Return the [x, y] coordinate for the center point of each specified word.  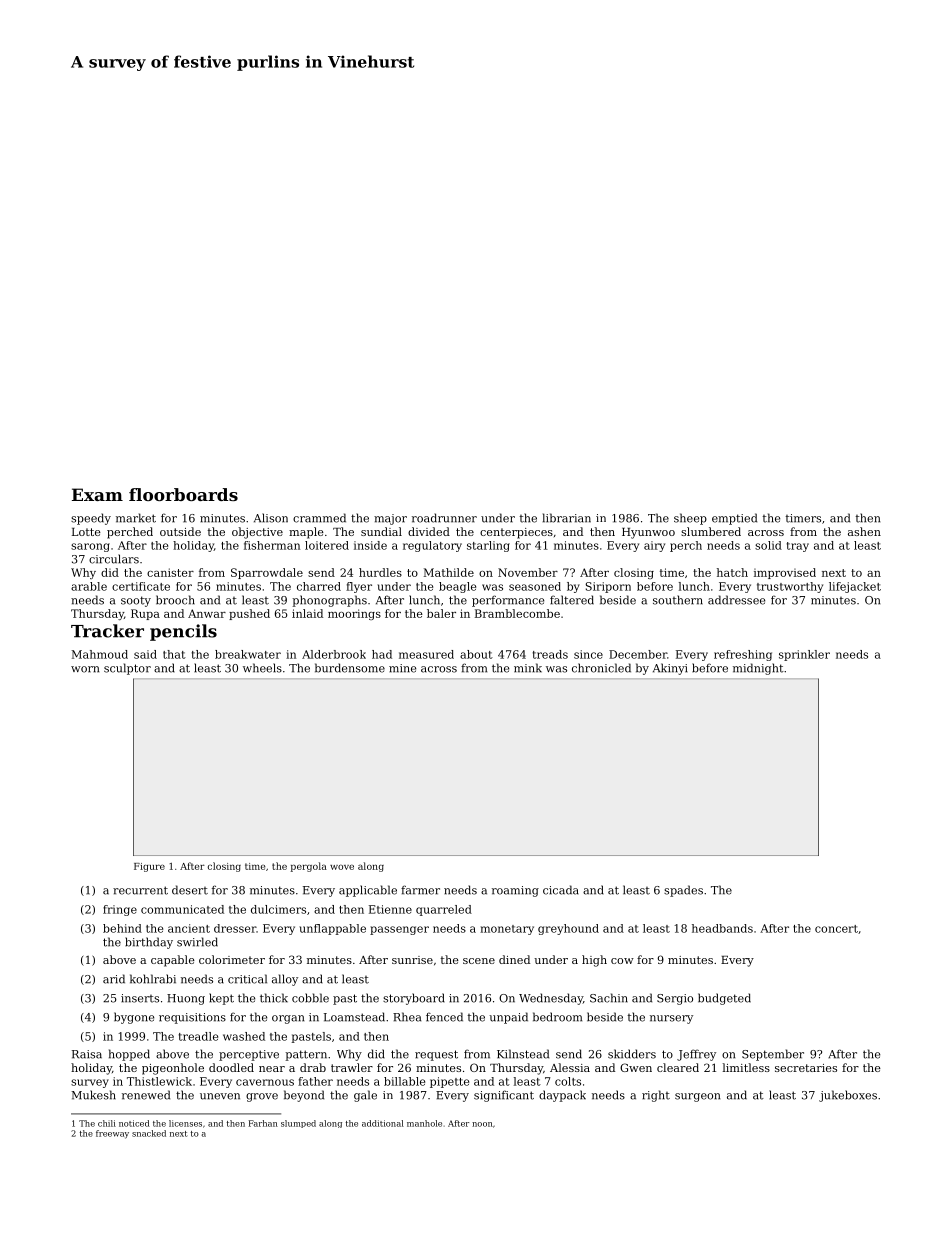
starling [488, 546]
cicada [561, 890]
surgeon [697, 1097]
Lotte [86, 532]
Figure [149, 867]
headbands [722, 928]
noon [482, 1124]
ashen [864, 531]
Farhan [263, 1123]
